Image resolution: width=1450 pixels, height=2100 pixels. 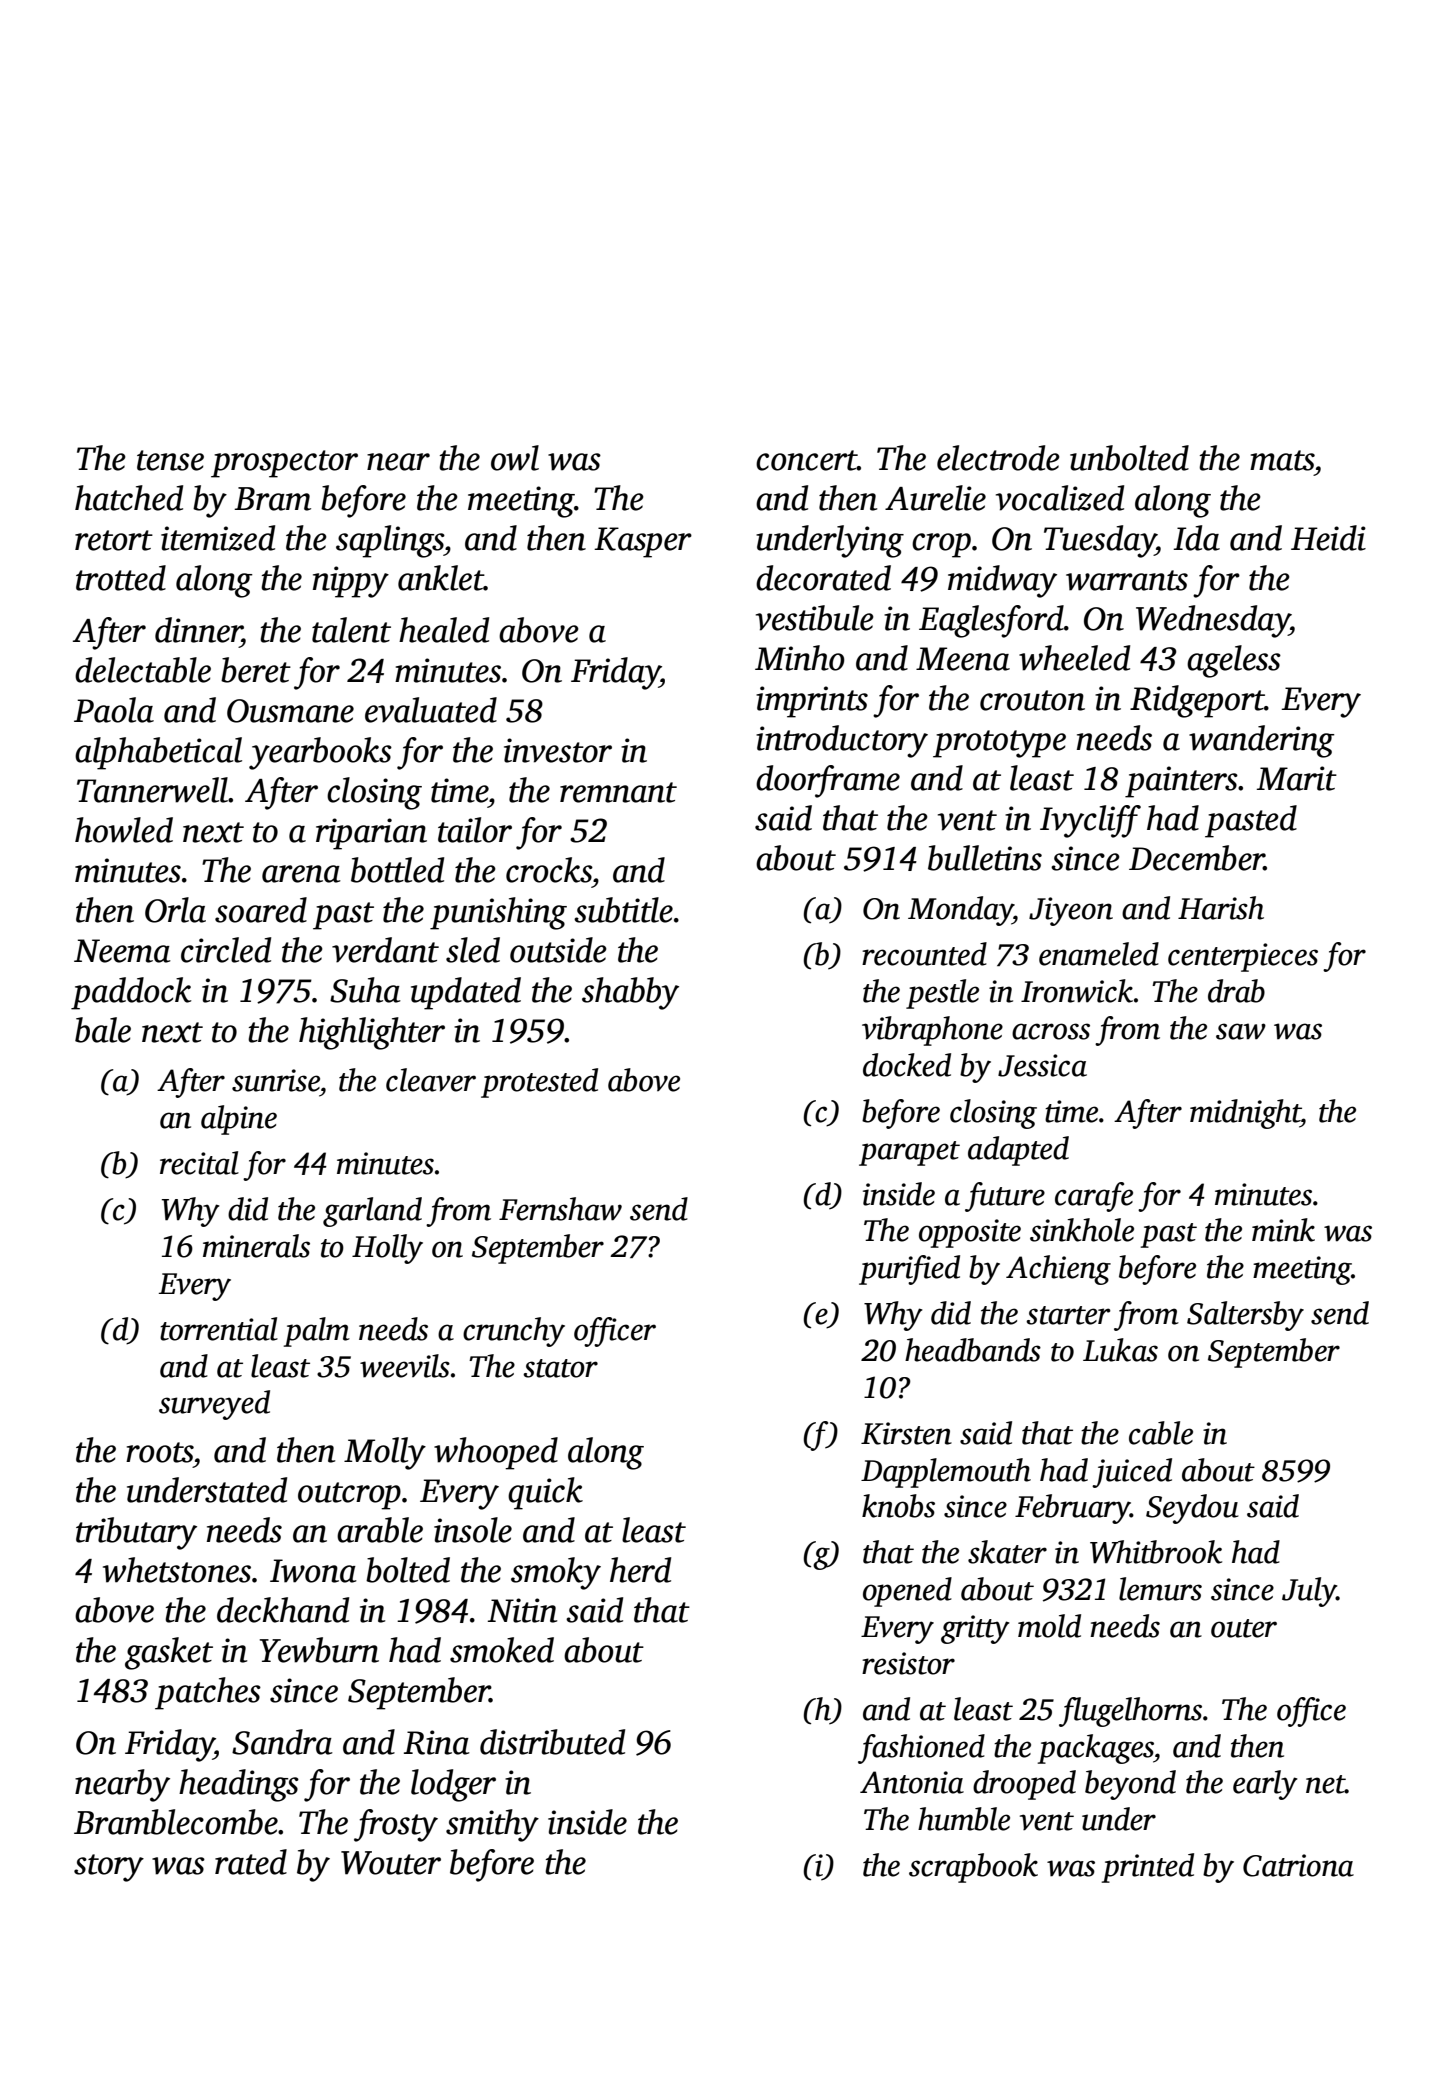 I want to click on delectable, so click(x=143, y=670).
